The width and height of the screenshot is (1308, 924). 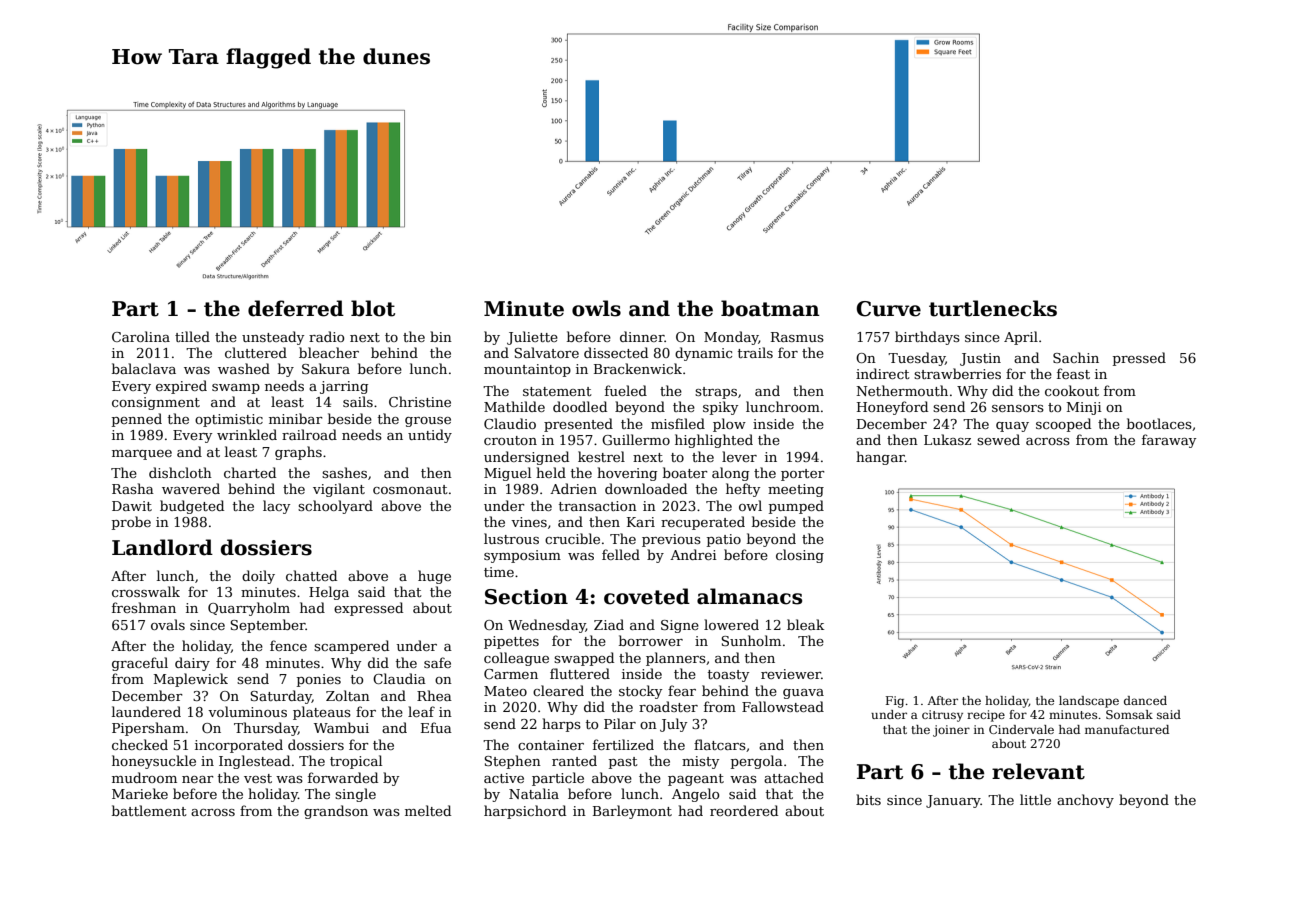 I want to click on Carolina, so click(x=141, y=336).
